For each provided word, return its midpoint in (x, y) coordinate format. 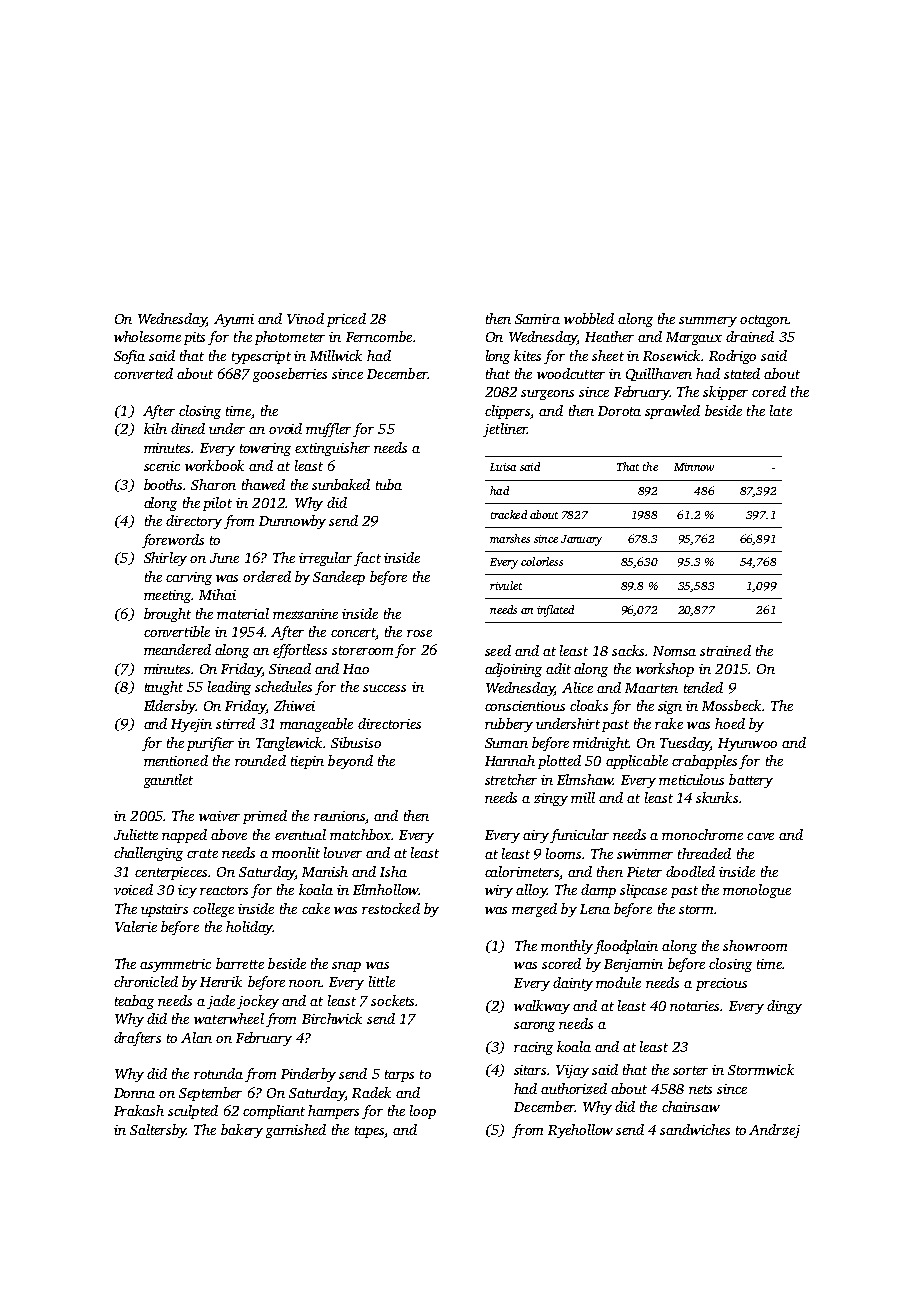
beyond (350, 762)
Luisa (503, 467)
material (243, 613)
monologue (757, 891)
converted (143, 373)
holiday (249, 928)
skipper (725, 393)
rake (669, 723)
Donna (134, 1093)
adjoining (513, 670)
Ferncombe (379, 336)
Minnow (694, 467)
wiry (499, 891)
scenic (162, 466)
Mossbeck (731, 705)
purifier (210, 744)
